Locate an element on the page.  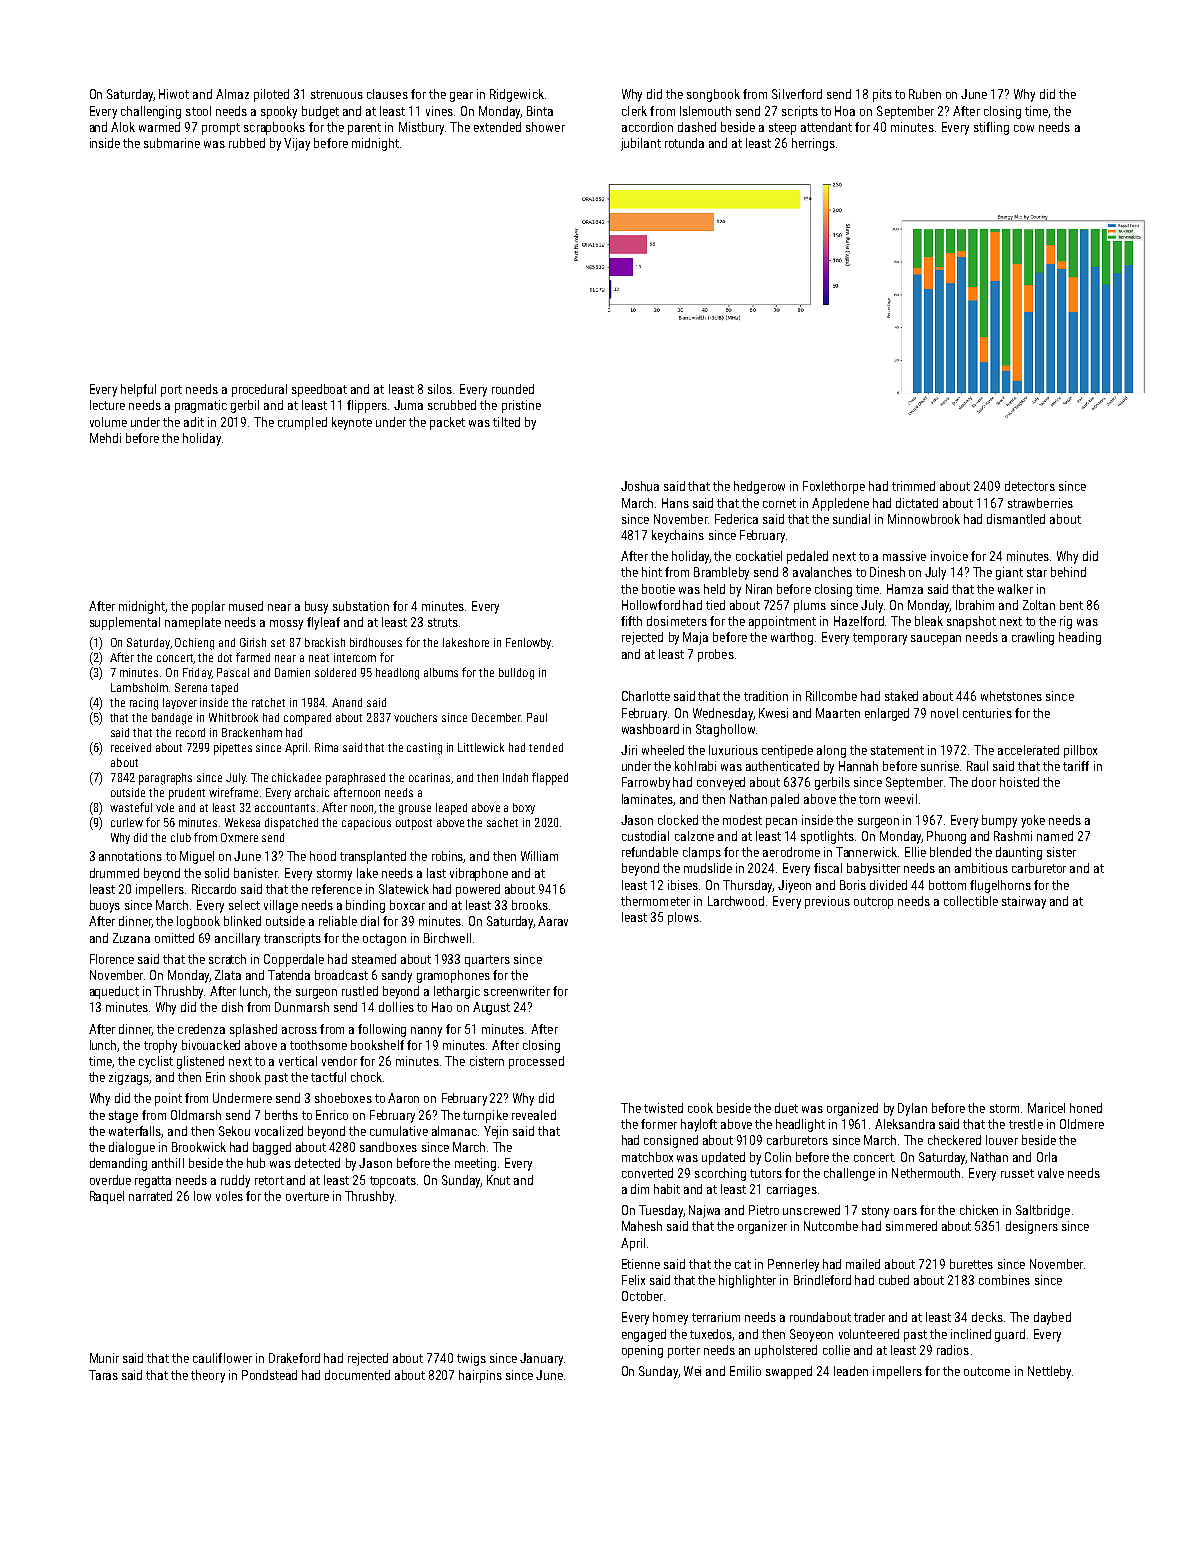
twisted is located at coordinates (663, 1108).
